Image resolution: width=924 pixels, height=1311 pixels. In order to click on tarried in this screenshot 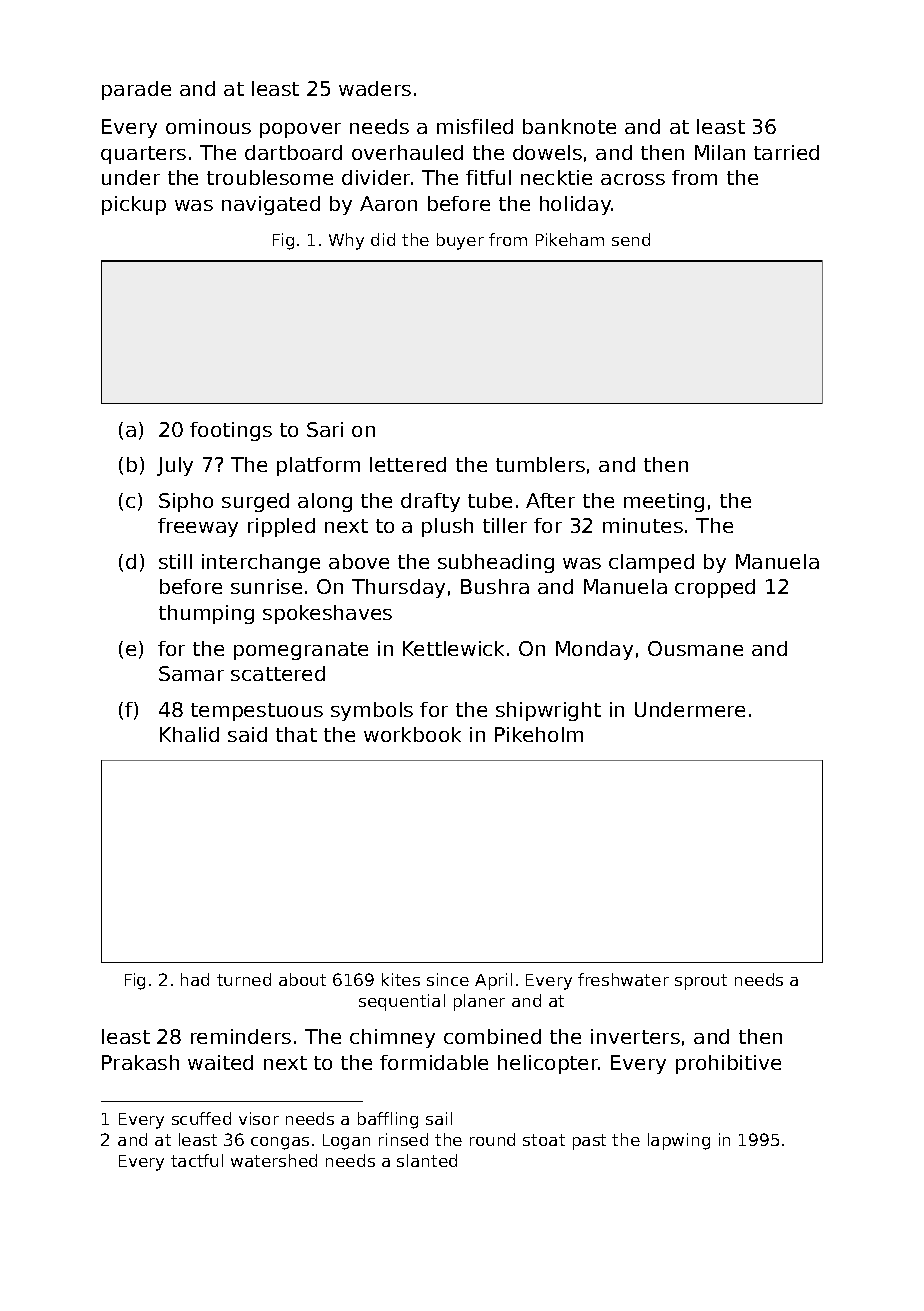, I will do `click(786, 152)`.
